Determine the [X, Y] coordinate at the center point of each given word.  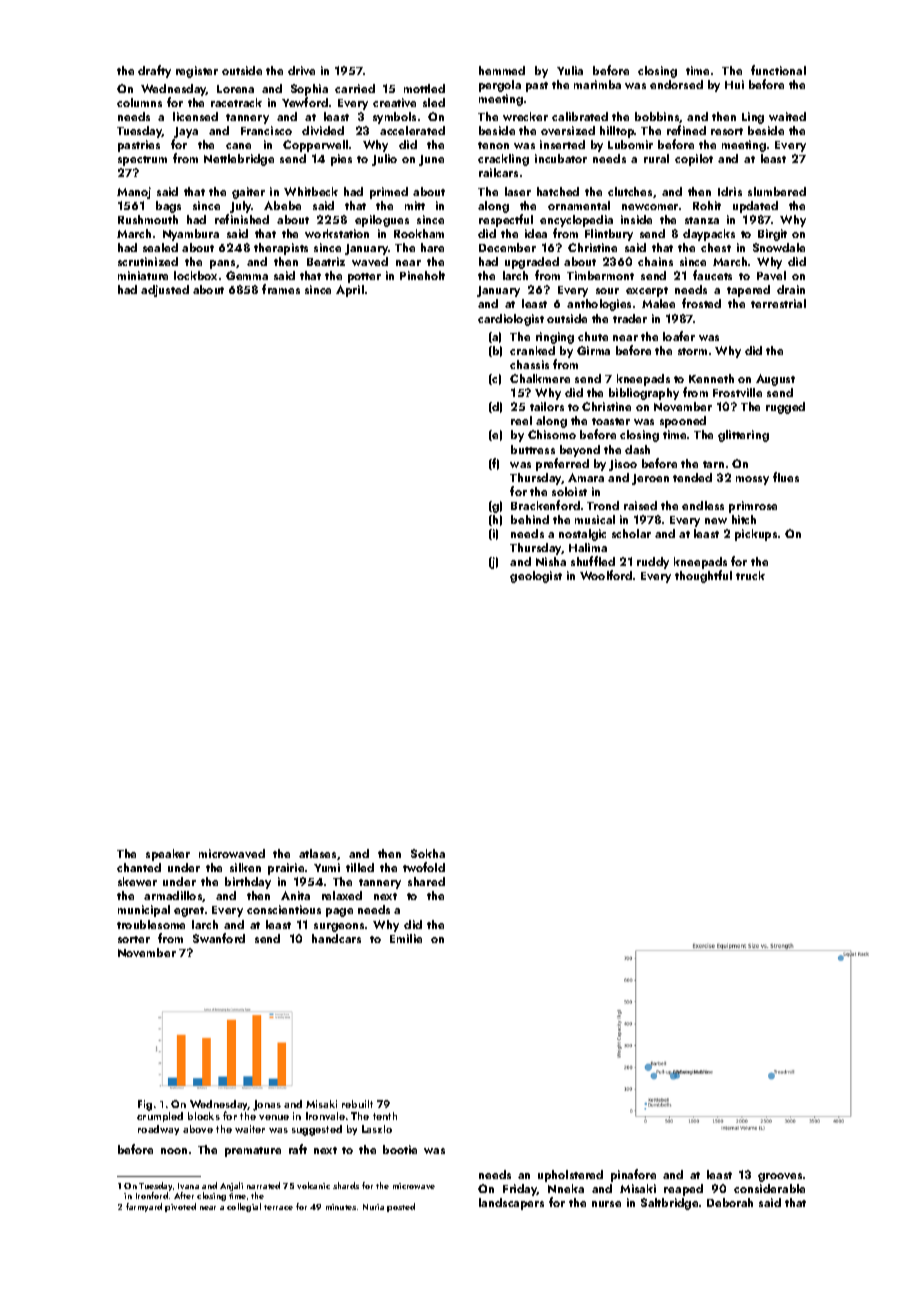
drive [301, 70]
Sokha [428, 853]
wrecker [525, 116]
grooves [780, 1177]
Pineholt [422, 275]
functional [778, 70]
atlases [317, 853]
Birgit [772, 235]
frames [281, 289]
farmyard [144, 1207]
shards [346, 1185]
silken [245, 867]
